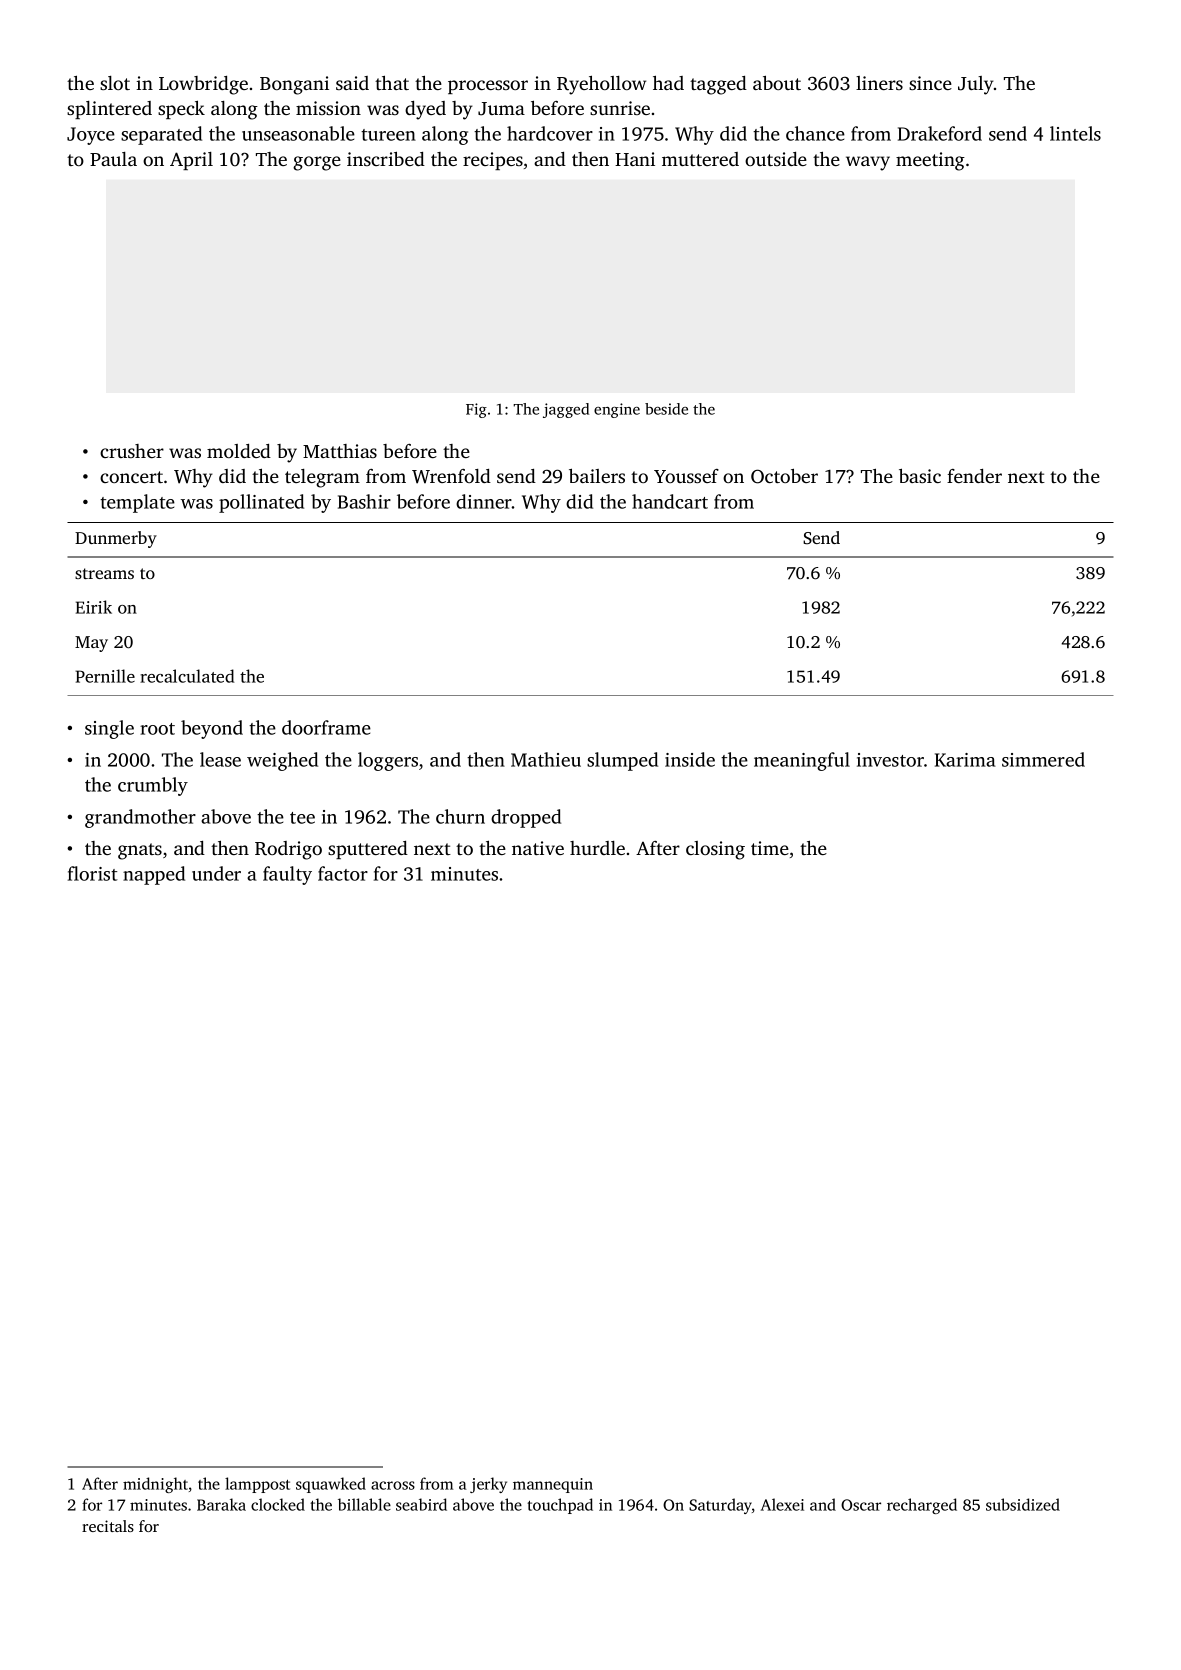  Describe the element at coordinates (368, 850) in the screenshot. I see `sputtered` at that location.
